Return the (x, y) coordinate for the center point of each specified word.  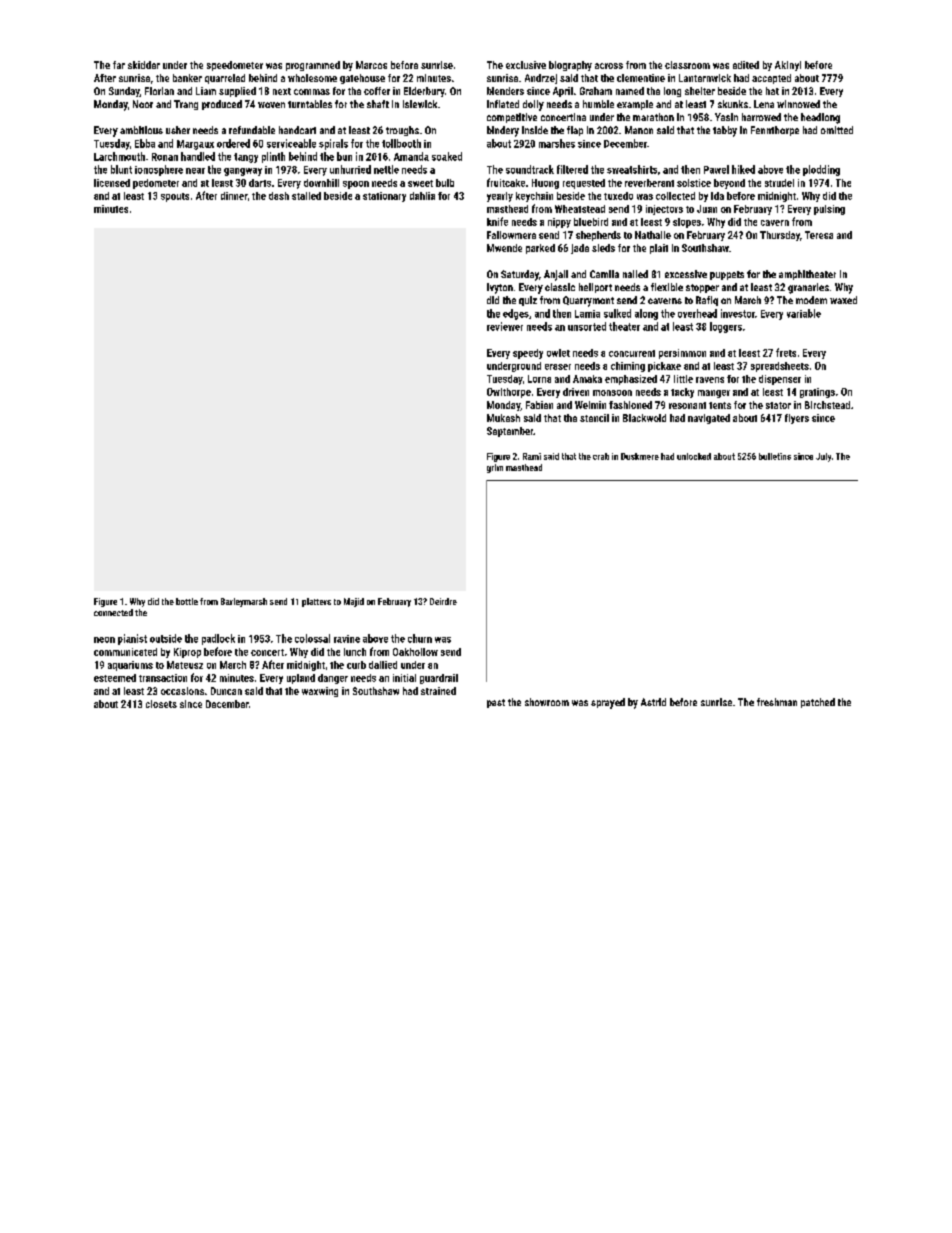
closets (161, 704)
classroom (687, 65)
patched (818, 703)
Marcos (371, 65)
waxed (843, 300)
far (119, 65)
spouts (175, 197)
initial (404, 678)
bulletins (775, 456)
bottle (187, 601)
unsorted (587, 326)
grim (495, 468)
